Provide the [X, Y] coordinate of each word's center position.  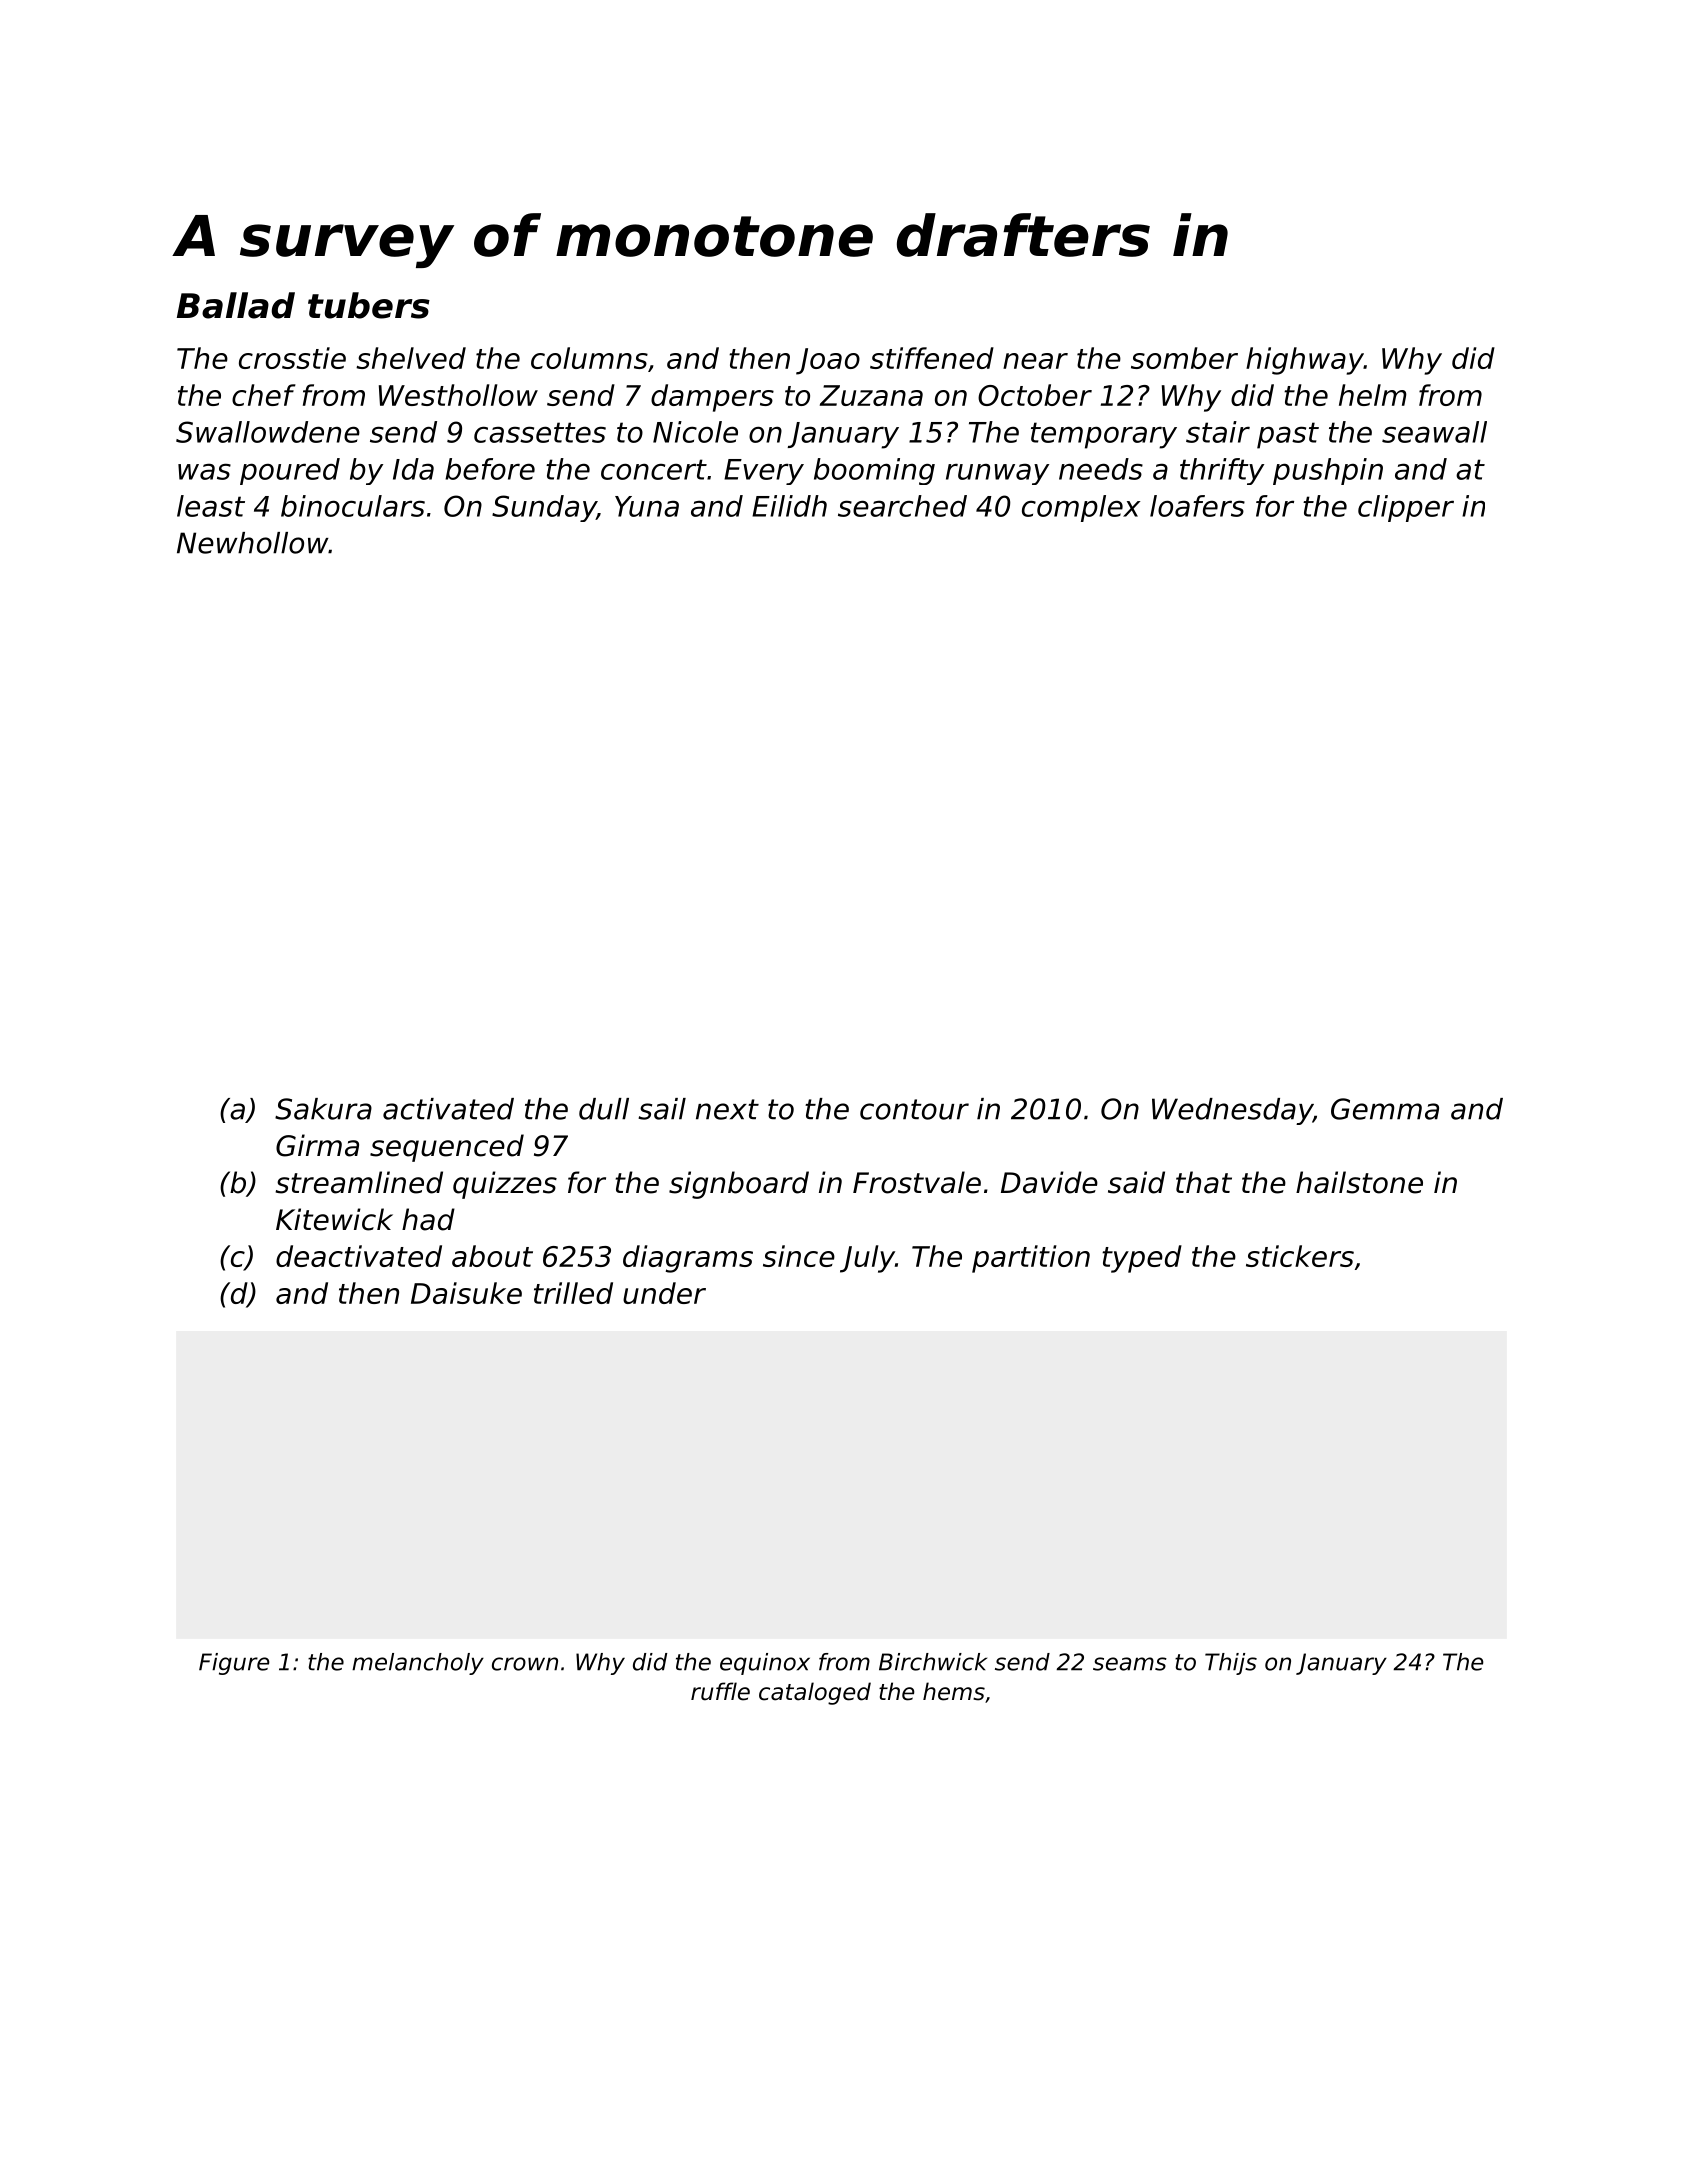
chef [264, 395]
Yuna [647, 506]
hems [954, 1691]
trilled [573, 1293]
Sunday [544, 508]
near [1035, 361]
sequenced [447, 1148]
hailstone [1359, 1182]
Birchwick [933, 1662]
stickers [1300, 1256]
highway [1305, 361]
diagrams [688, 1259]
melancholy [418, 1664]
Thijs [1231, 1664]
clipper [1406, 508]
